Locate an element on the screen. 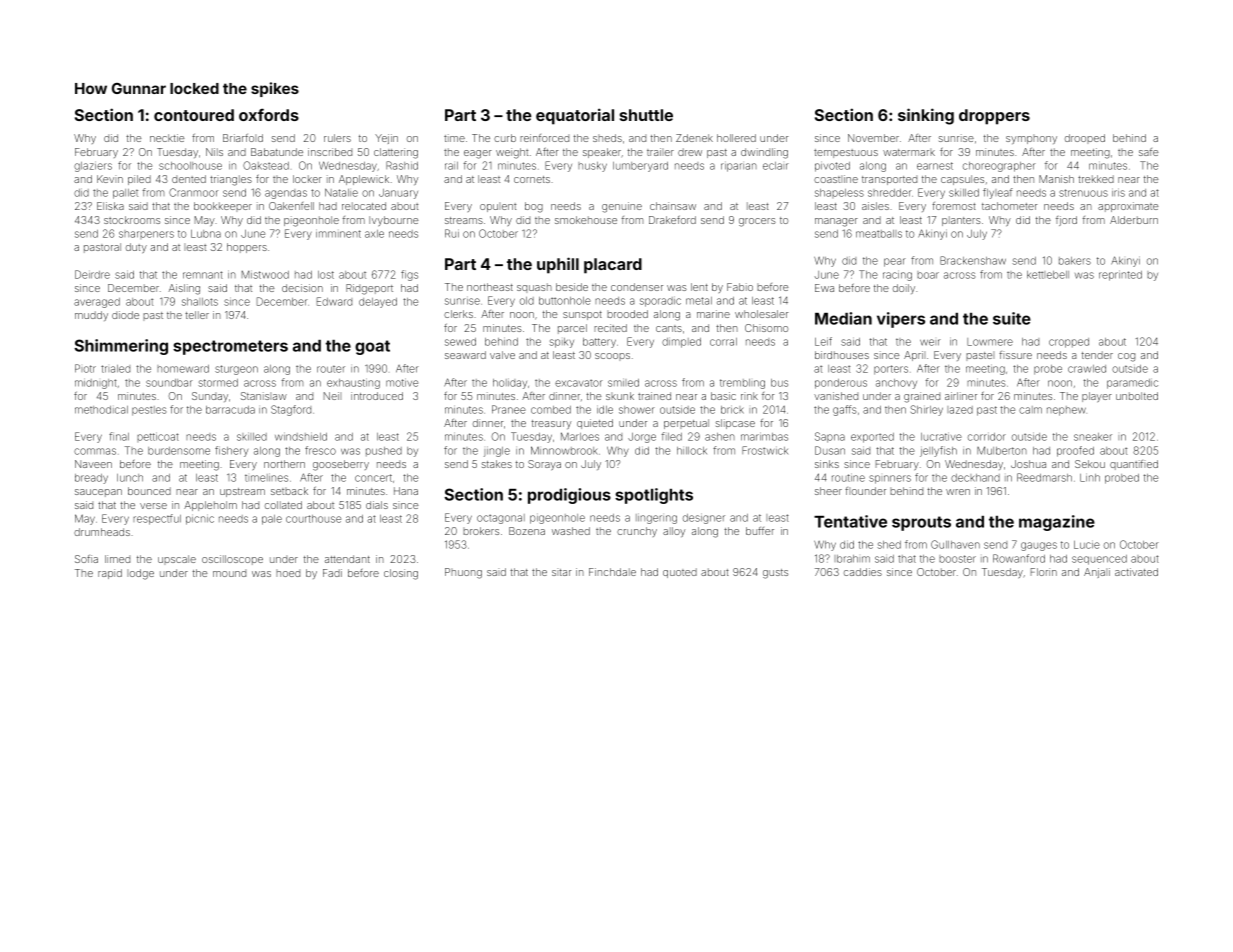 The height and width of the screenshot is (952, 1233). homeward is located at coordinates (183, 369).
